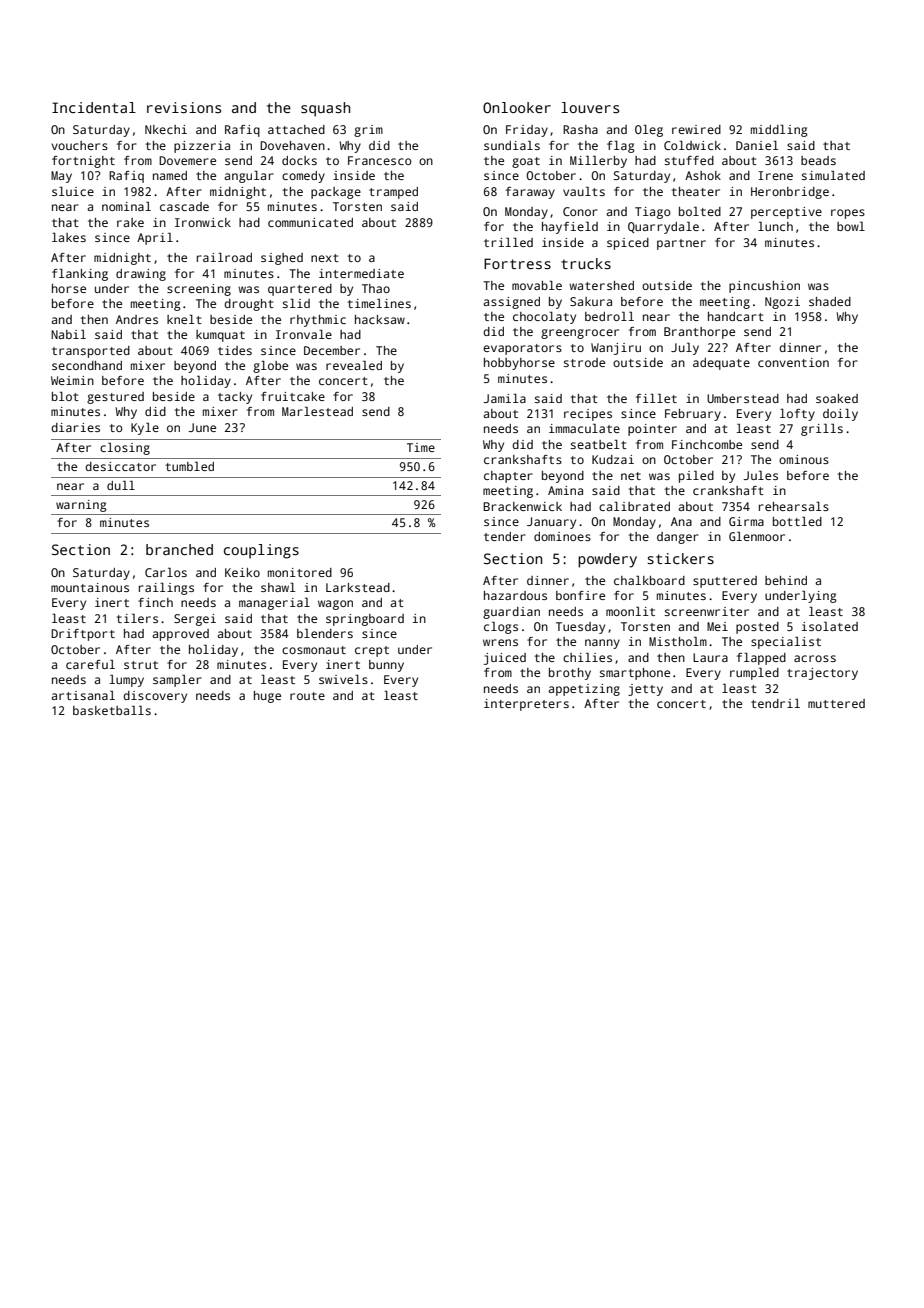 Image resolution: width=924 pixels, height=1308 pixels. I want to click on goat, so click(526, 162).
